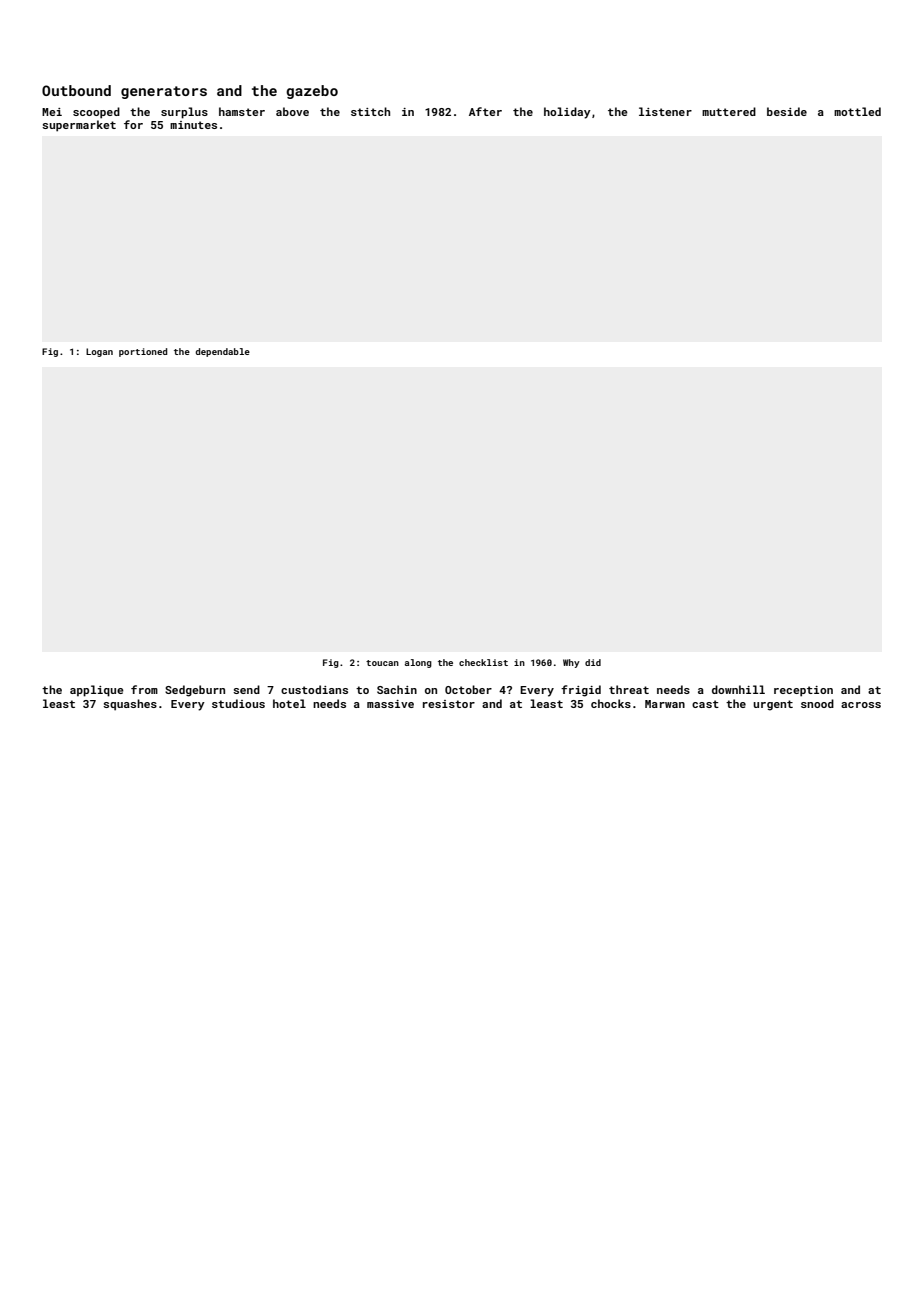 This document has width=924, height=1308. I want to click on stitch, so click(370, 111).
